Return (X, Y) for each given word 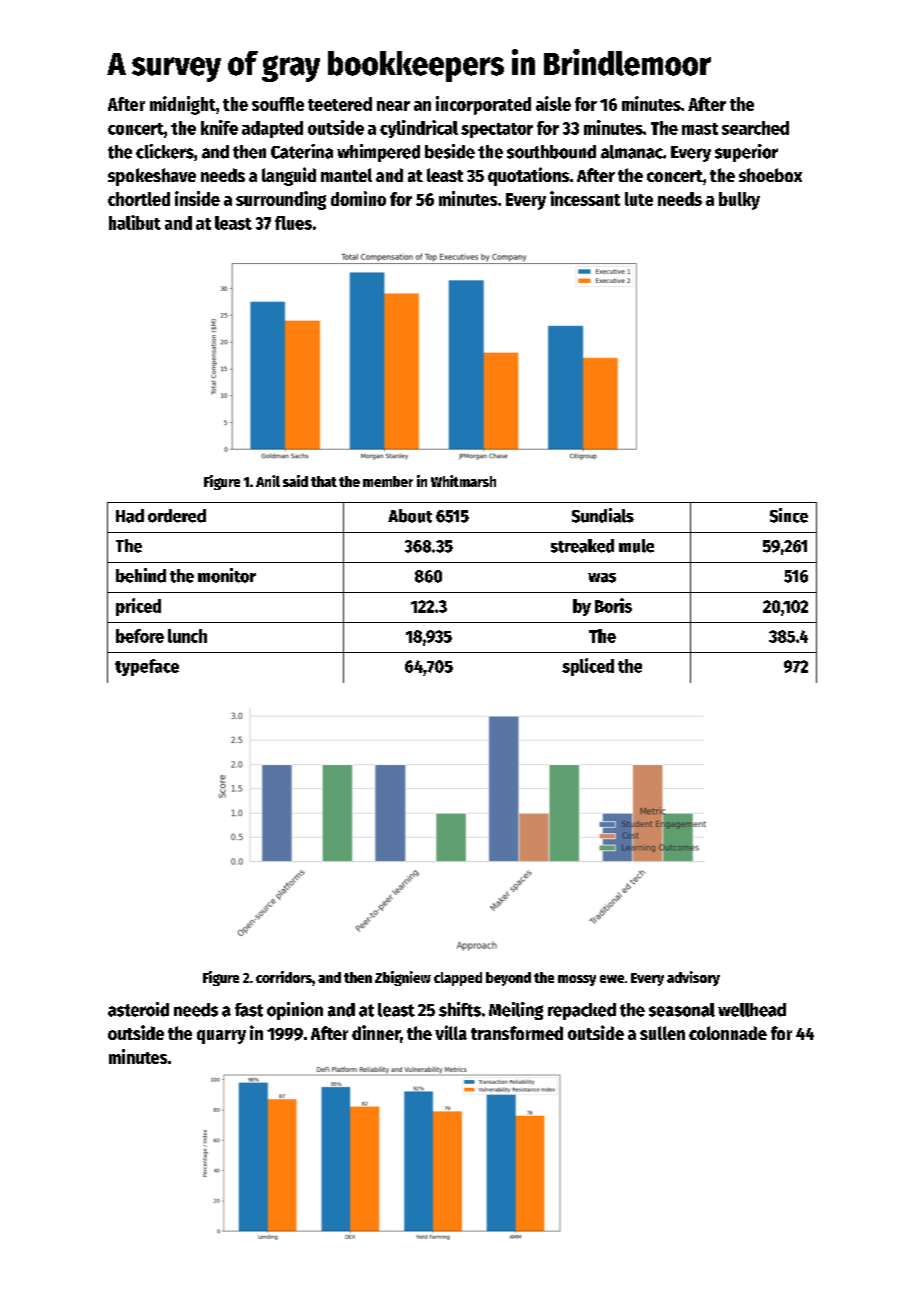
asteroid (138, 1009)
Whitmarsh (463, 481)
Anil (268, 481)
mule (636, 546)
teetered (340, 104)
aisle (553, 103)
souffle (278, 104)
